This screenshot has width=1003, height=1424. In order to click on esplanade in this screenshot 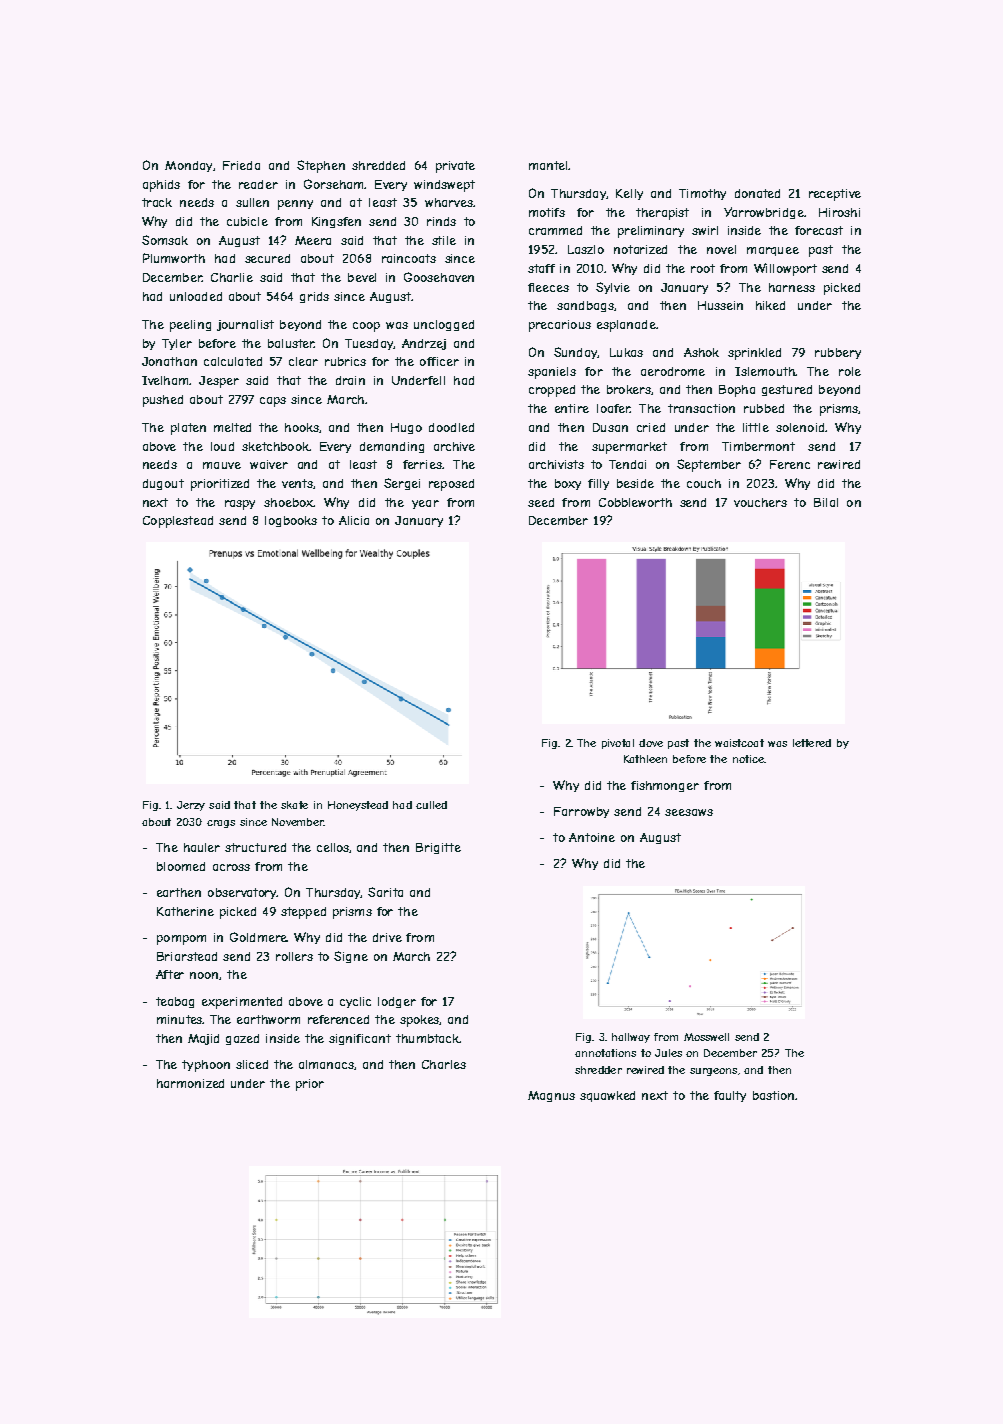, I will do `click(626, 326)`.
